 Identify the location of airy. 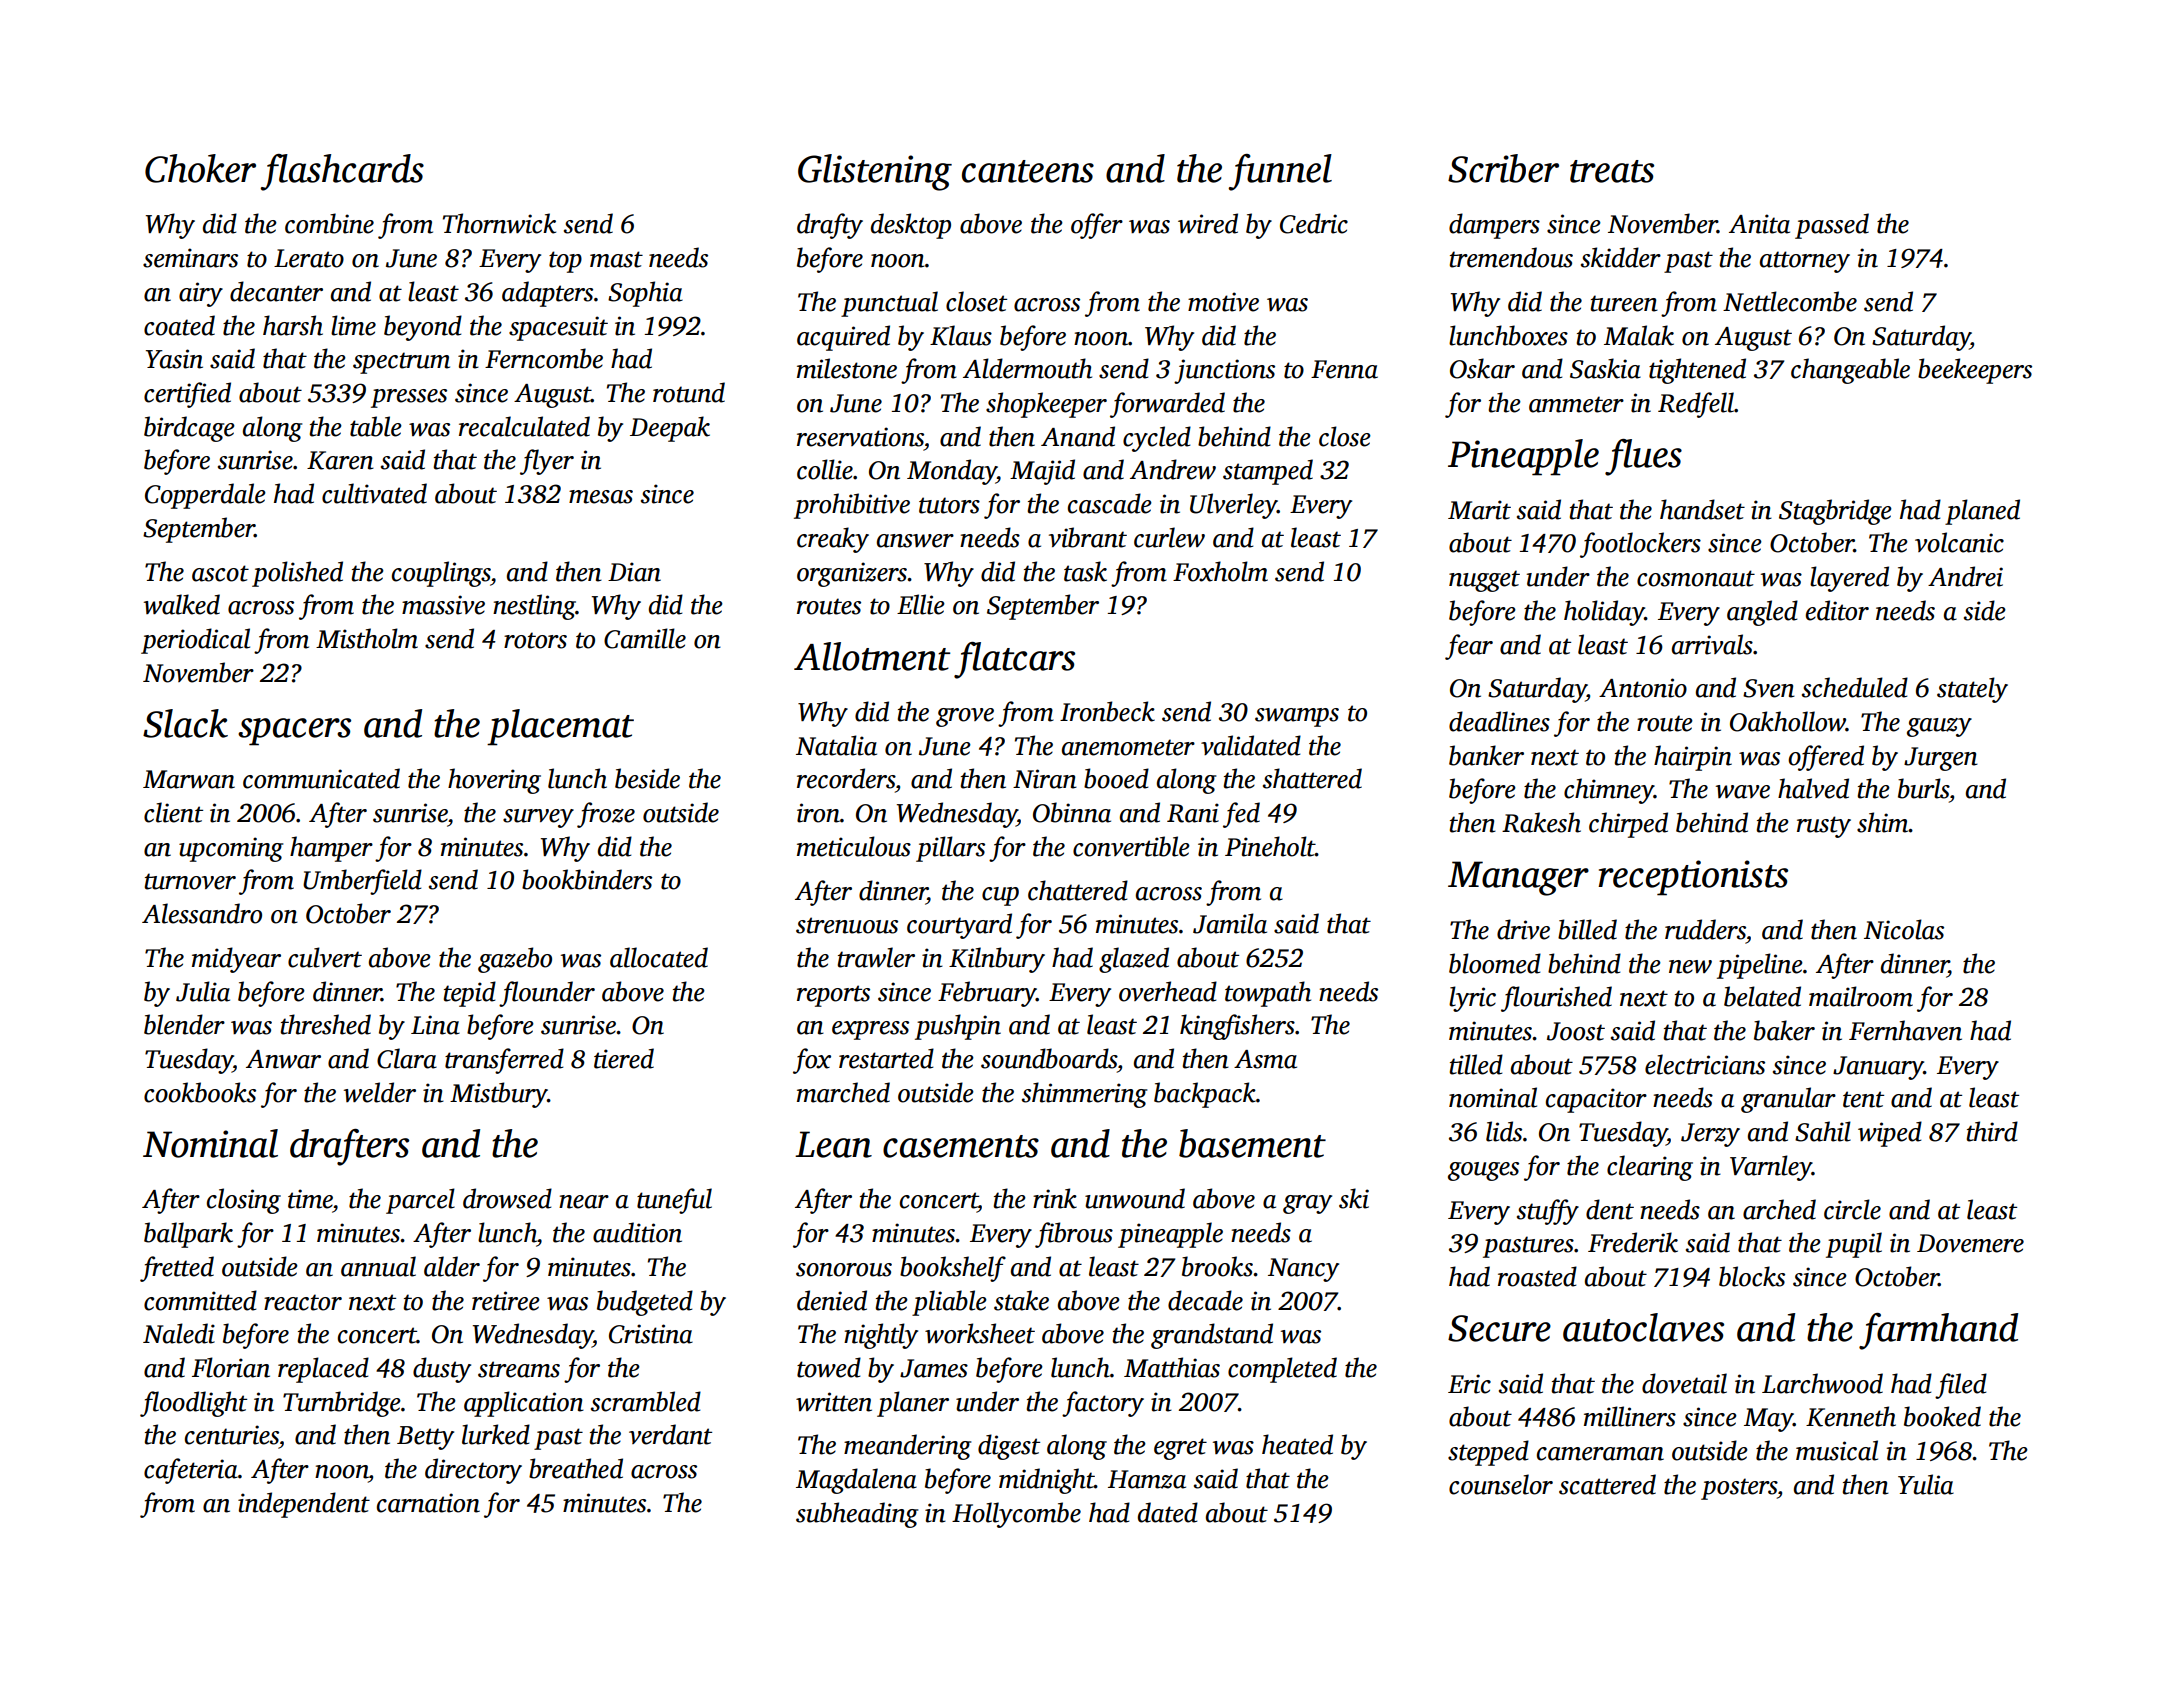
(201, 294).
